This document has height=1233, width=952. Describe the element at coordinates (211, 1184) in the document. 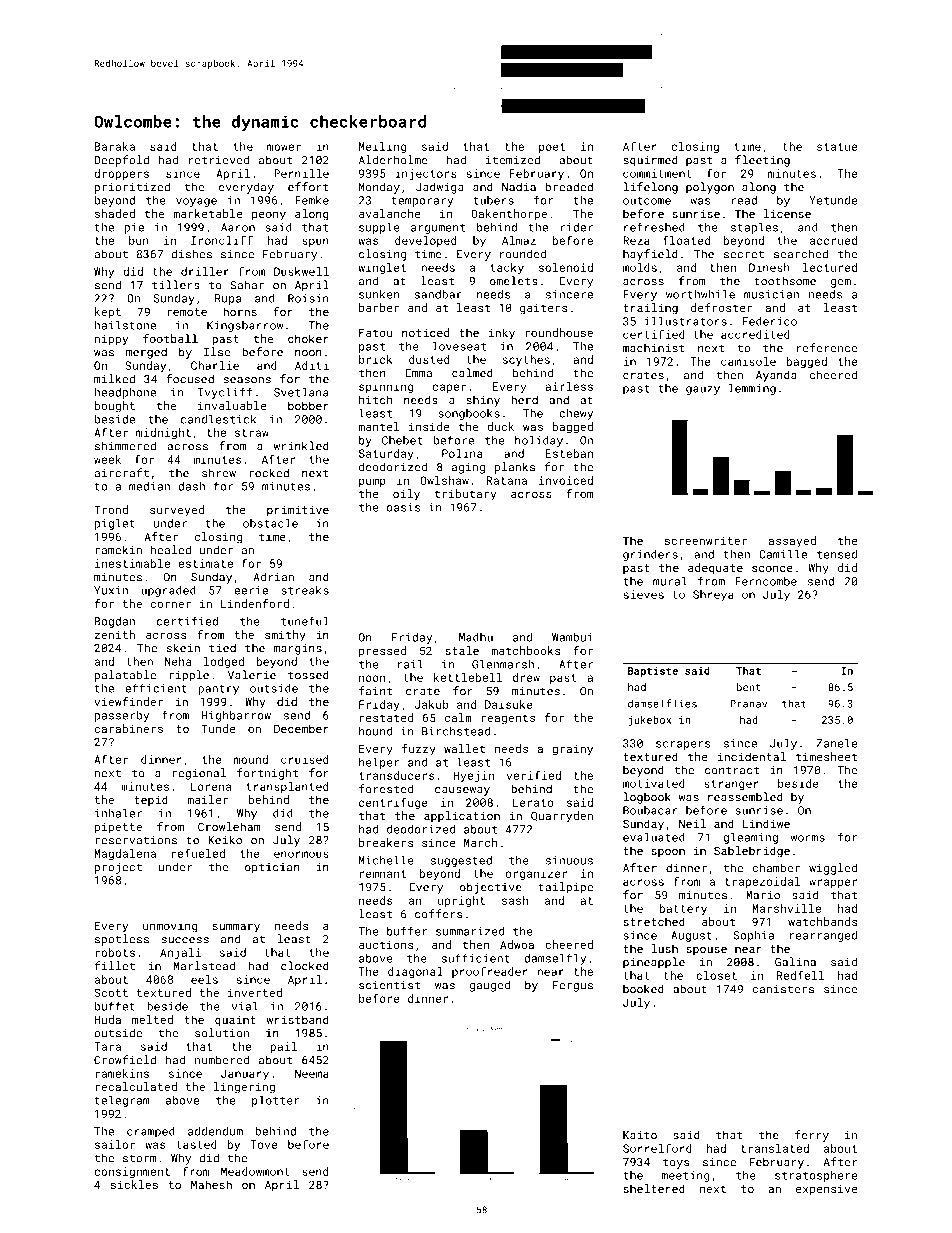

I see `Mahesh` at that location.
